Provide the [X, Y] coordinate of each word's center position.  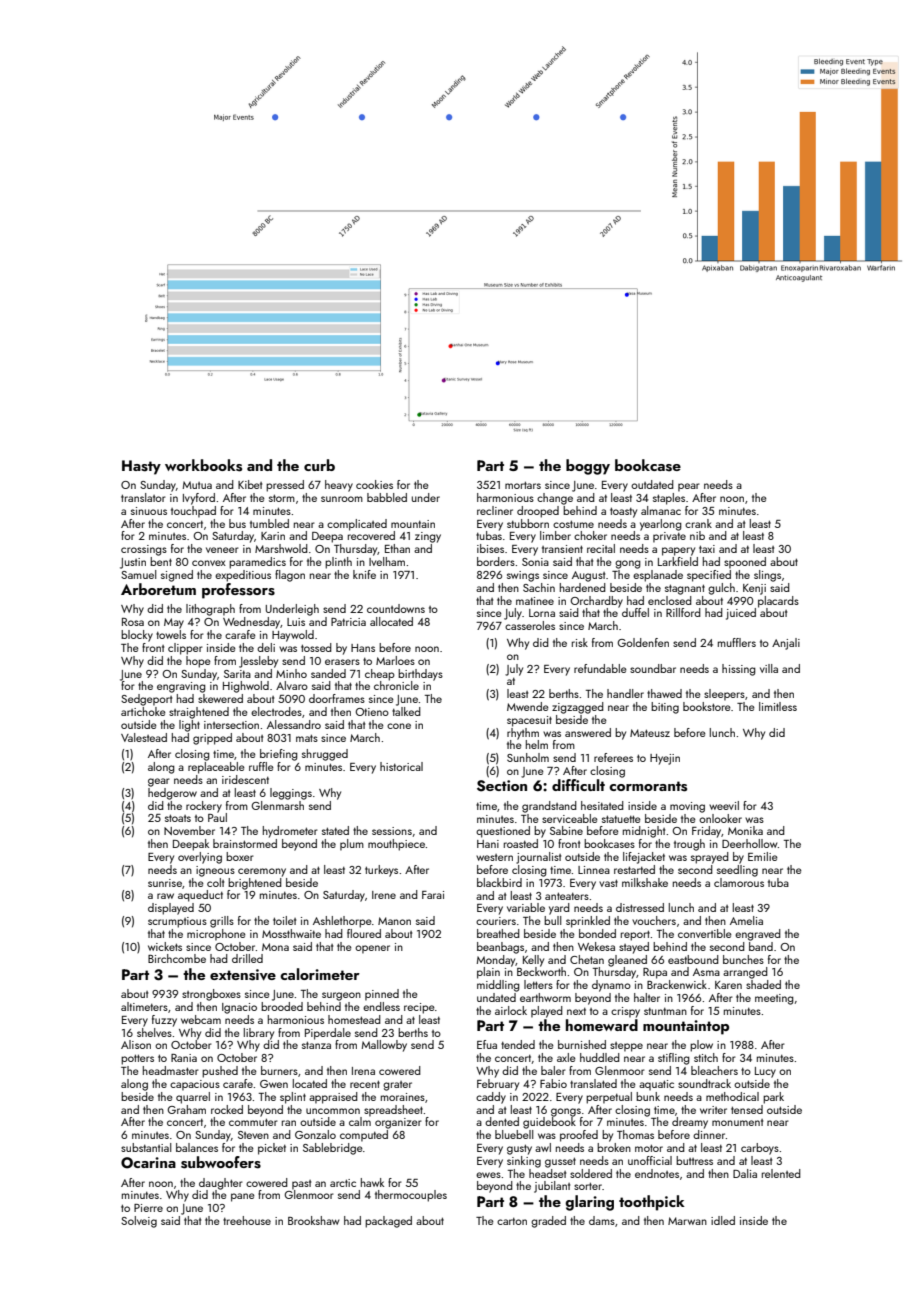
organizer [398, 1123]
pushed [220, 1072]
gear [159, 782]
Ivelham [387, 561]
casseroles [530, 625]
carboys [760, 1149]
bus [237, 523]
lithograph [210, 610]
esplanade [658, 576]
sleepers [724, 695]
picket [272, 1149]
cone [399, 726]
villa [769, 668]
